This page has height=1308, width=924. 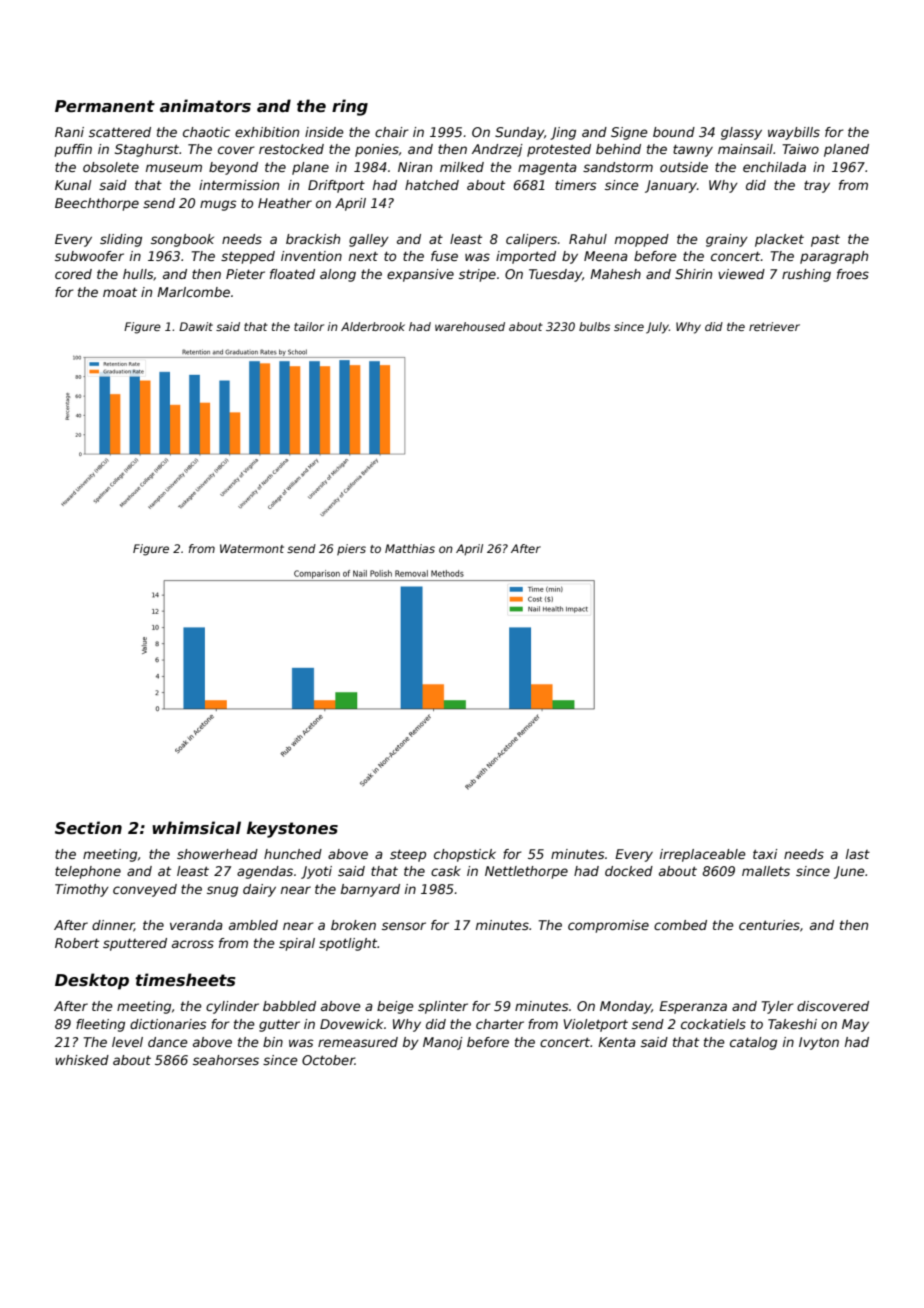 I want to click on Kenta, so click(x=617, y=1042).
